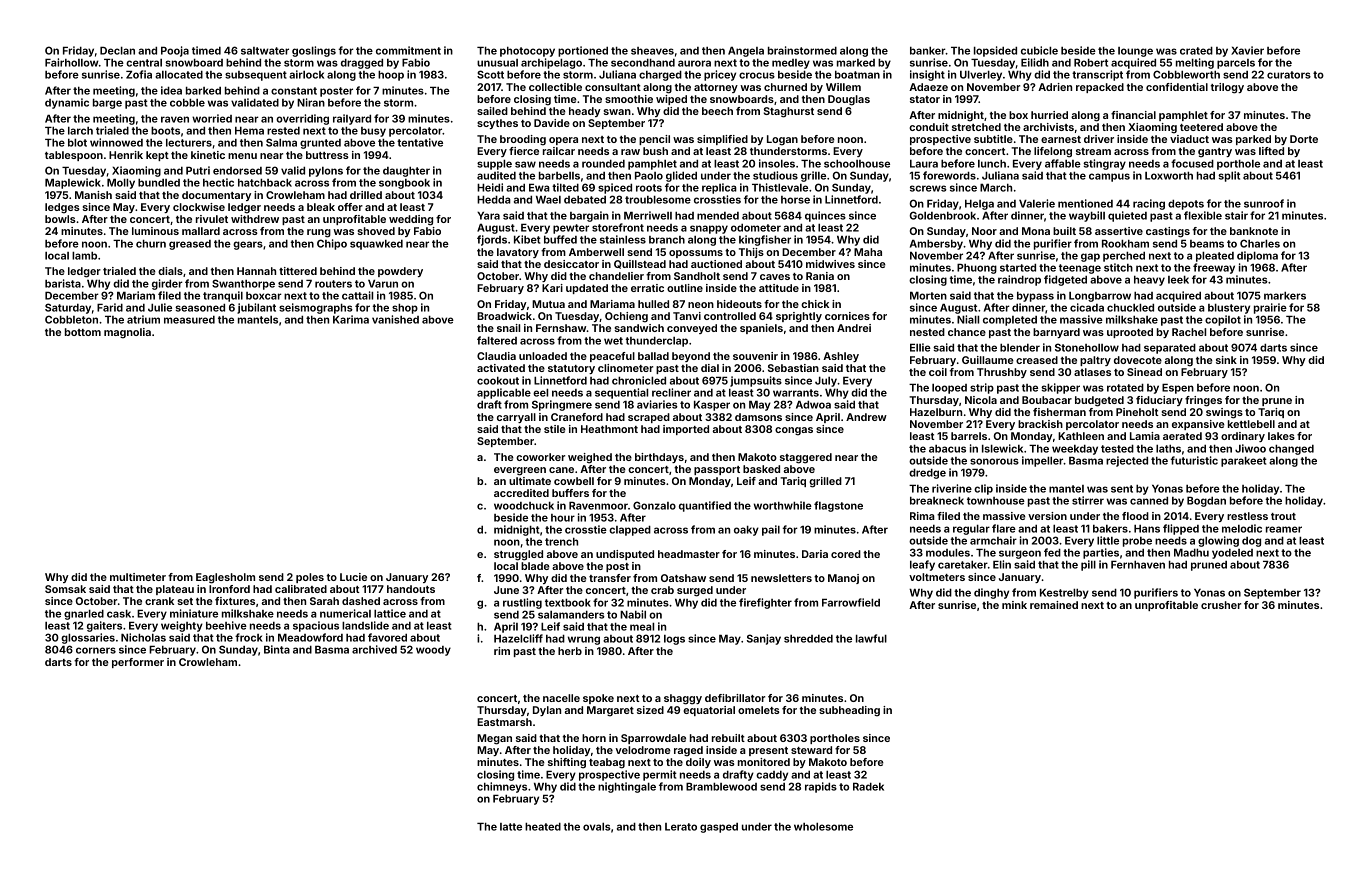  Describe the element at coordinates (524, 506) in the document. I see `woodchuck` at that location.
